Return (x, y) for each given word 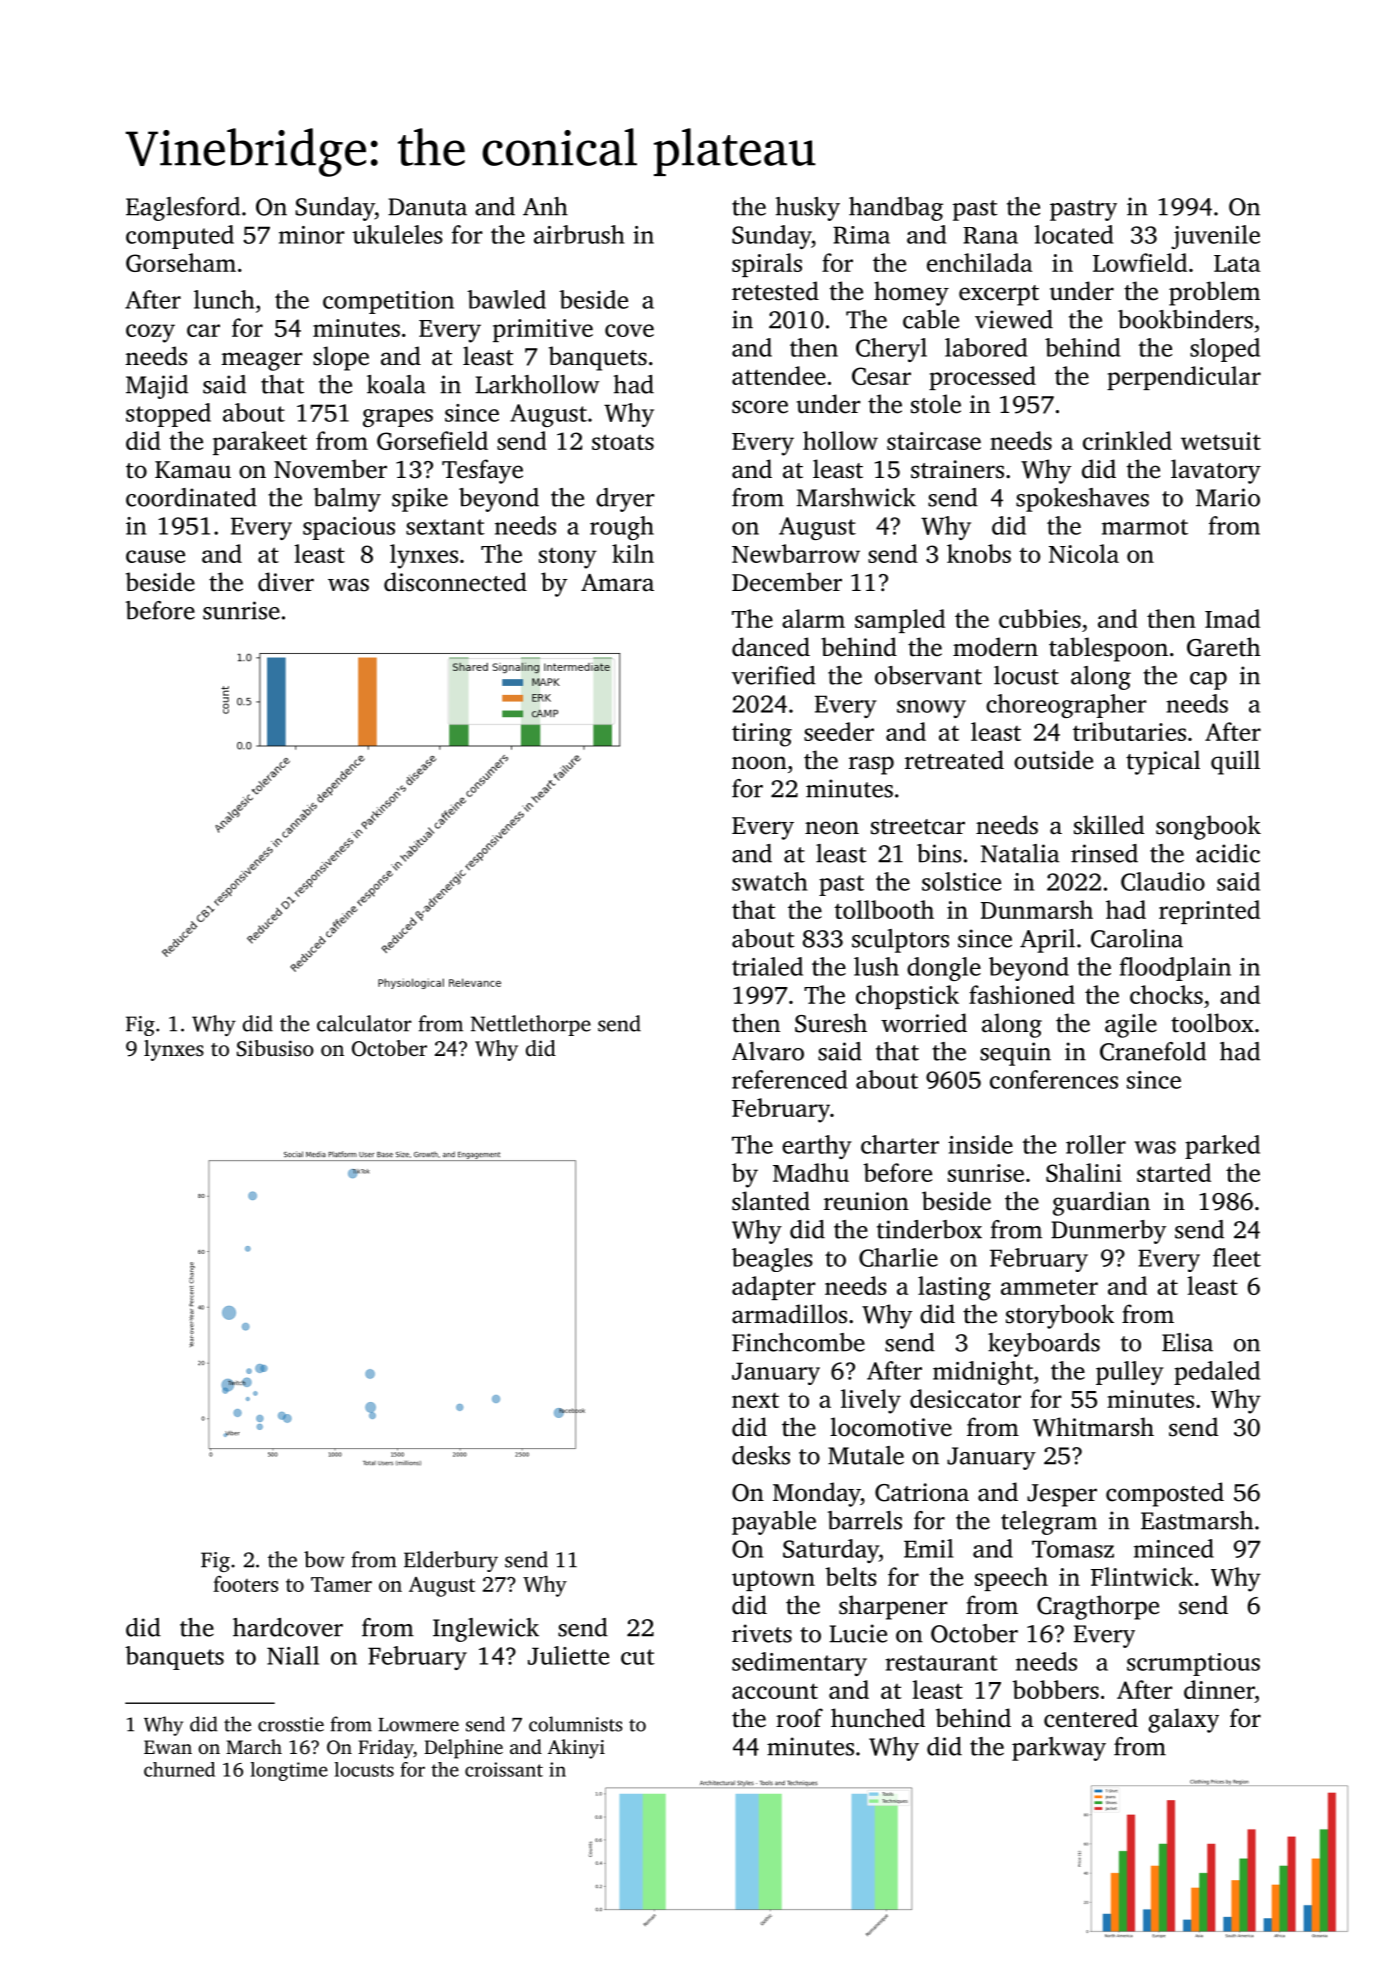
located (1073, 234)
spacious (349, 528)
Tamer (341, 1584)
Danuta (427, 207)
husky (808, 209)
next (755, 1400)
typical (1163, 762)
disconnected (455, 582)
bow (324, 1559)
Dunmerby (1108, 1232)
